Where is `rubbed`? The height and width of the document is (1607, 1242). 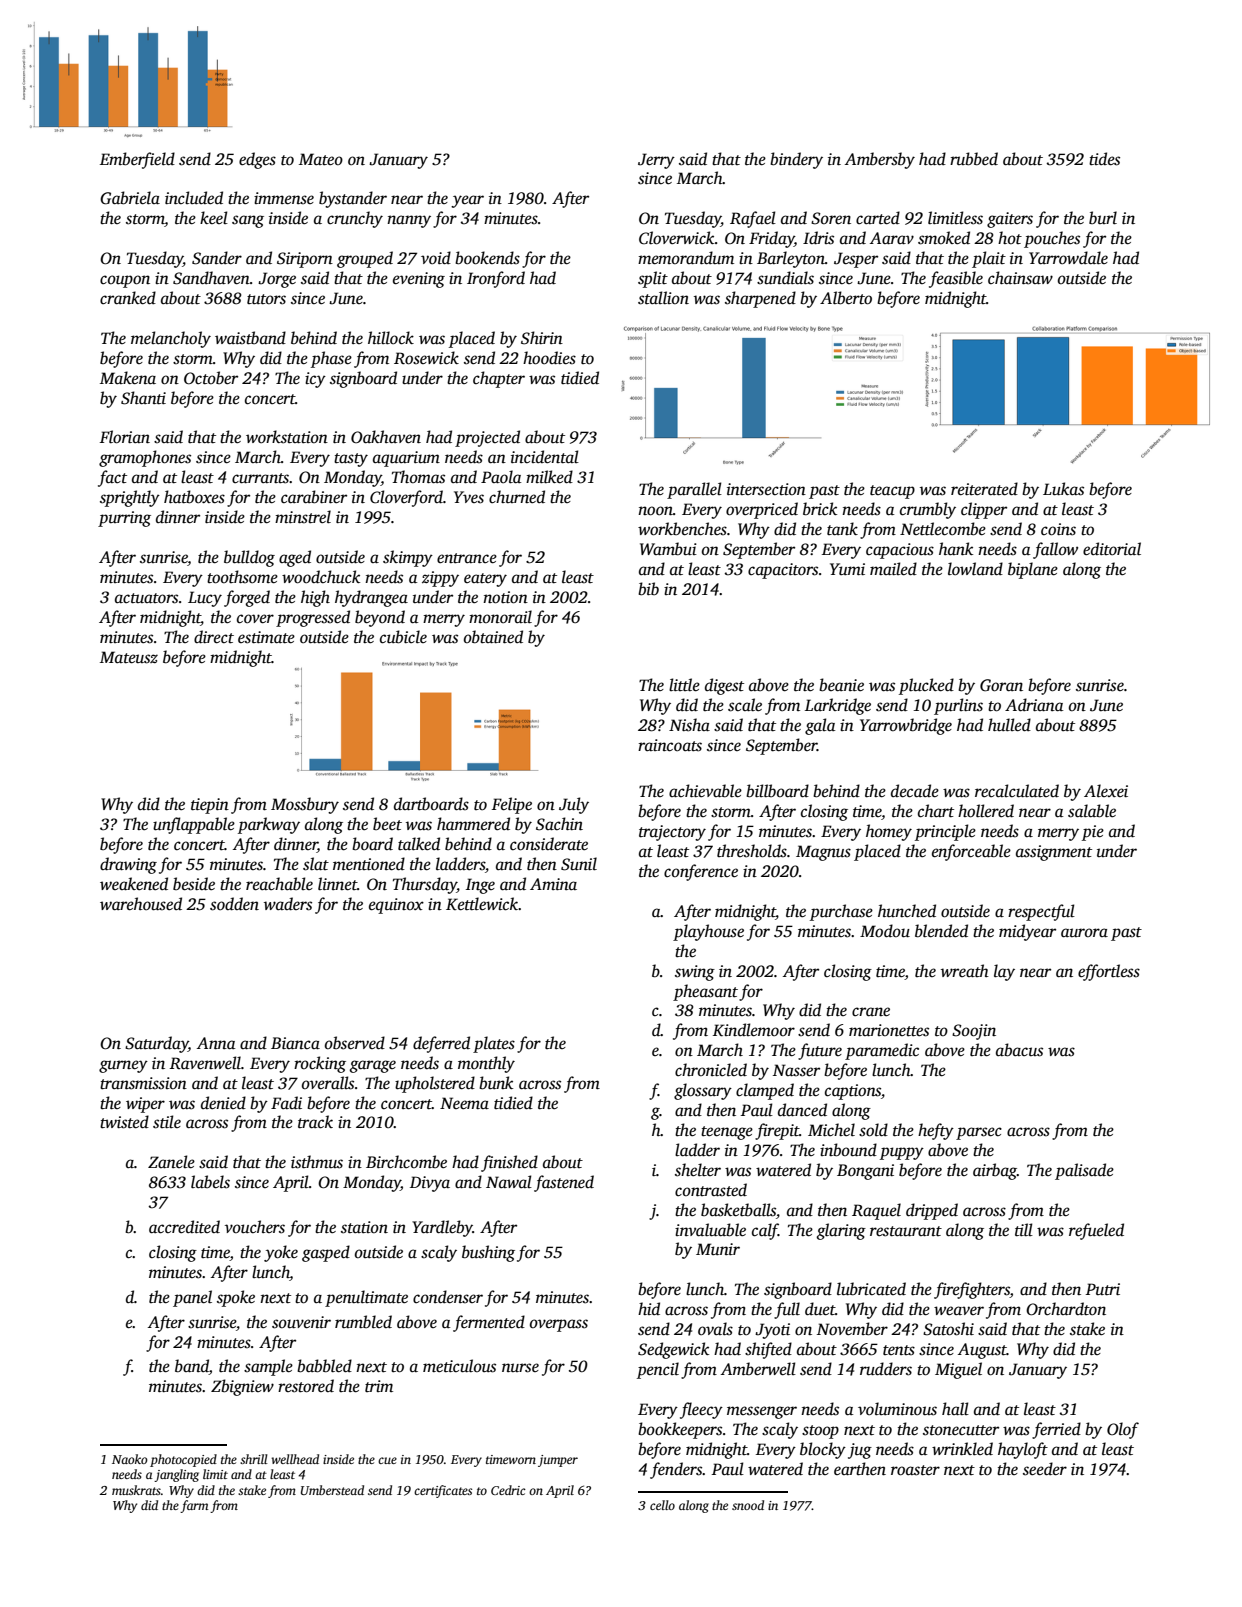
rubbed is located at coordinates (974, 159).
